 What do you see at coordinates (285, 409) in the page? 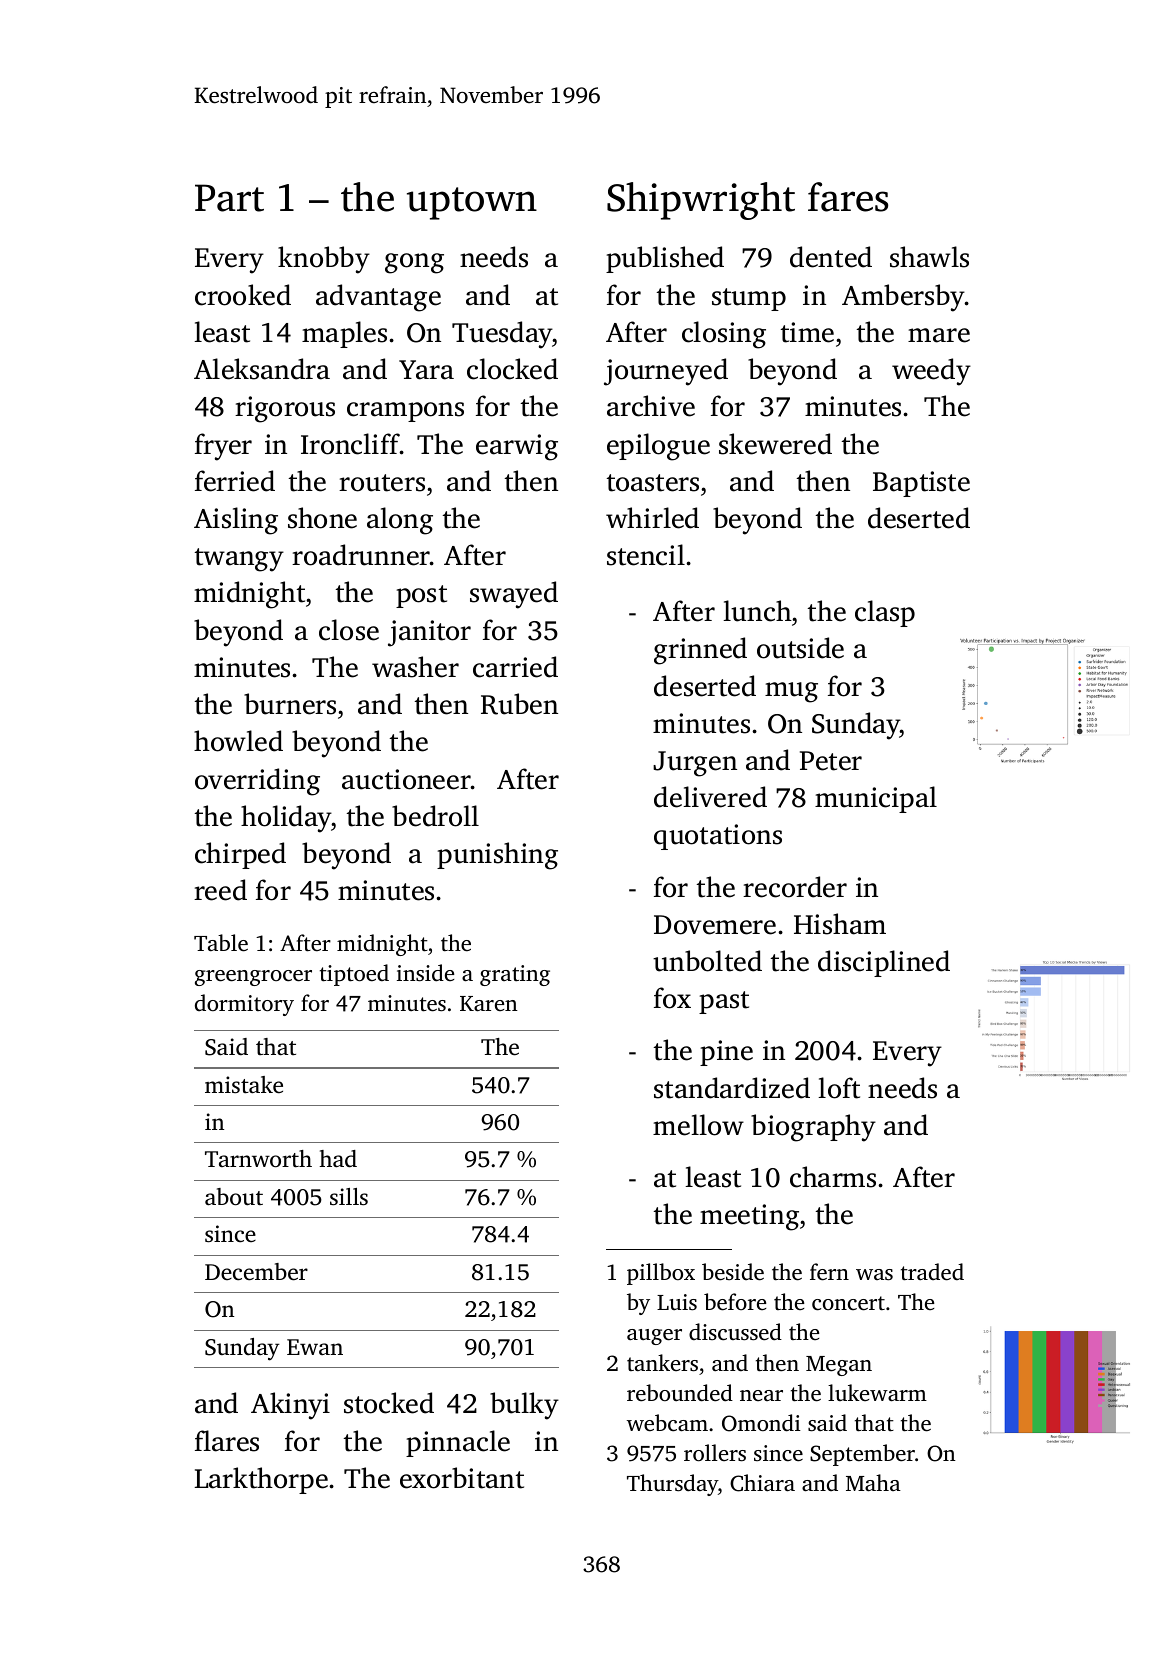
I see `rigorous` at bounding box center [285, 409].
